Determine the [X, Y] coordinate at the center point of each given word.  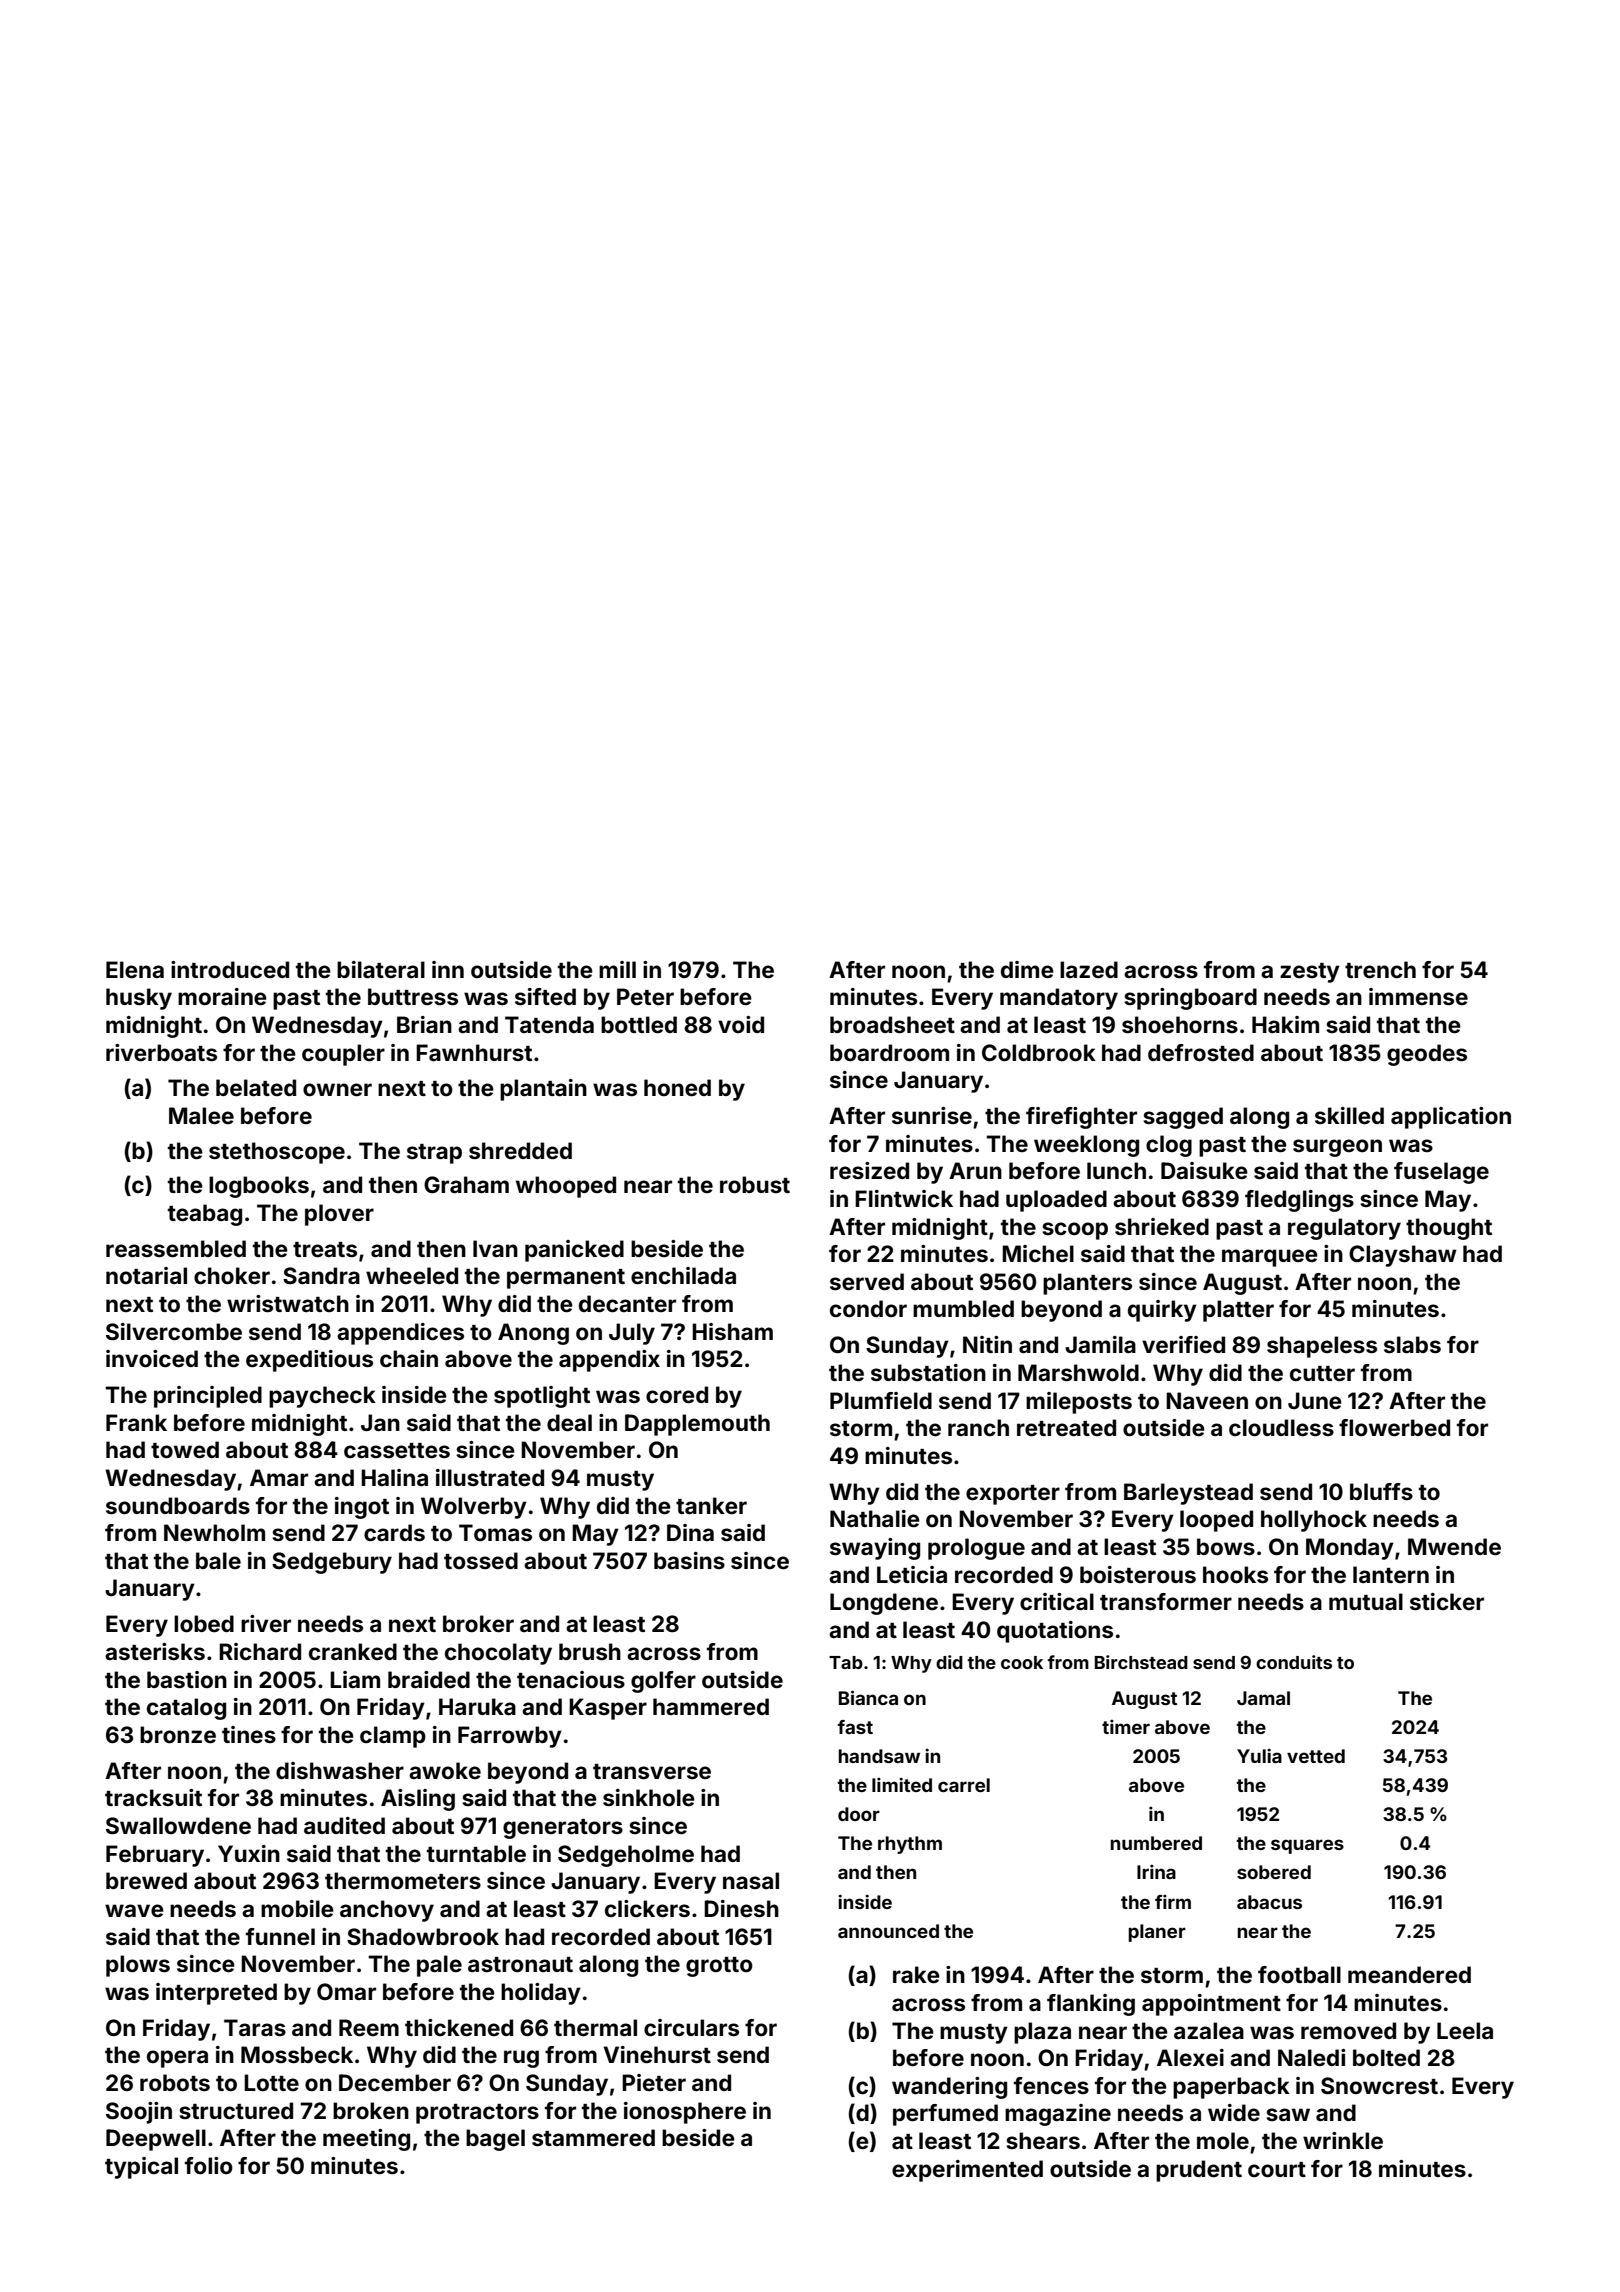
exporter [1013, 1495]
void [741, 1024]
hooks [1235, 1574]
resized [869, 1170]
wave [134, 1910]
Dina [690, 1532]
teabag [205, 1215]
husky [139, 999]
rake [916, 1974]
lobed [204, 1623]
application [1451, 1118]
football [1299, 1974]
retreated [1066, 1427]
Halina [394, 1477]
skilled [1349, 1115]
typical [141, 2168]
